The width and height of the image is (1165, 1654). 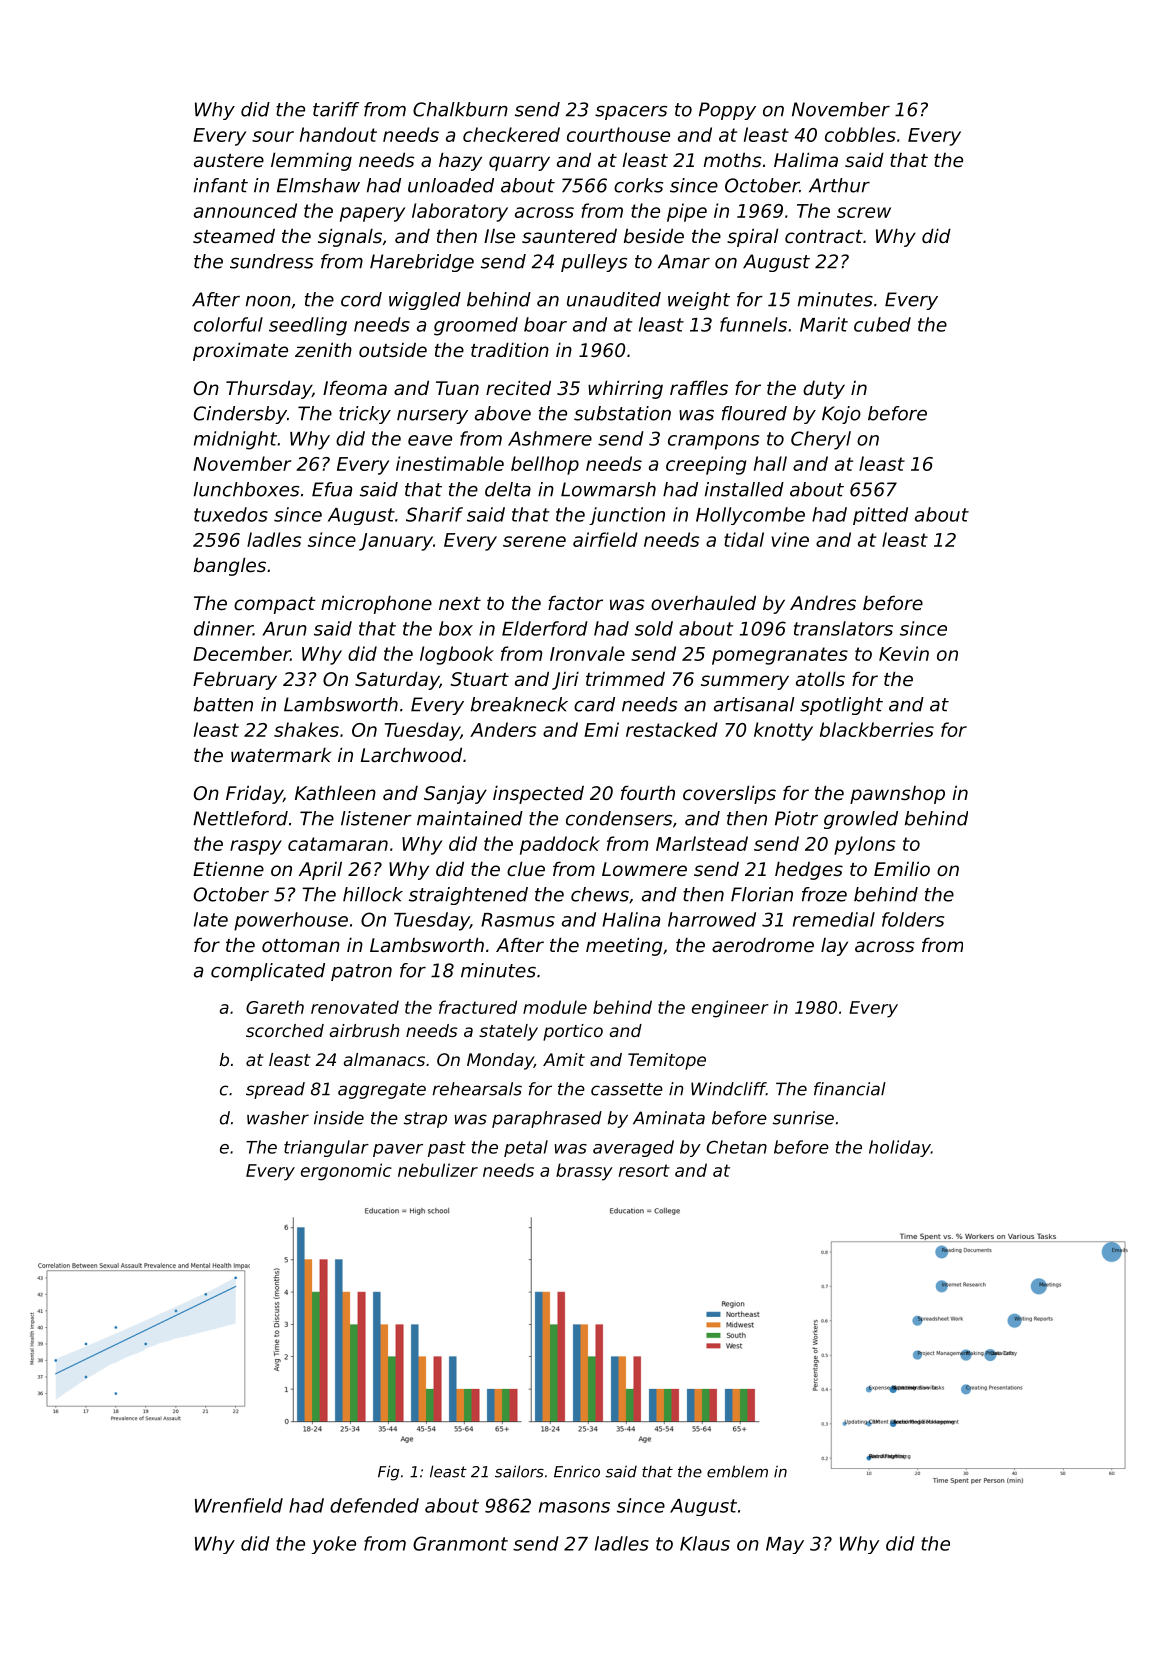 What do you see at coordinates (234, 236) in the image?
I see `steamed` at bounding box center [234, 236].
